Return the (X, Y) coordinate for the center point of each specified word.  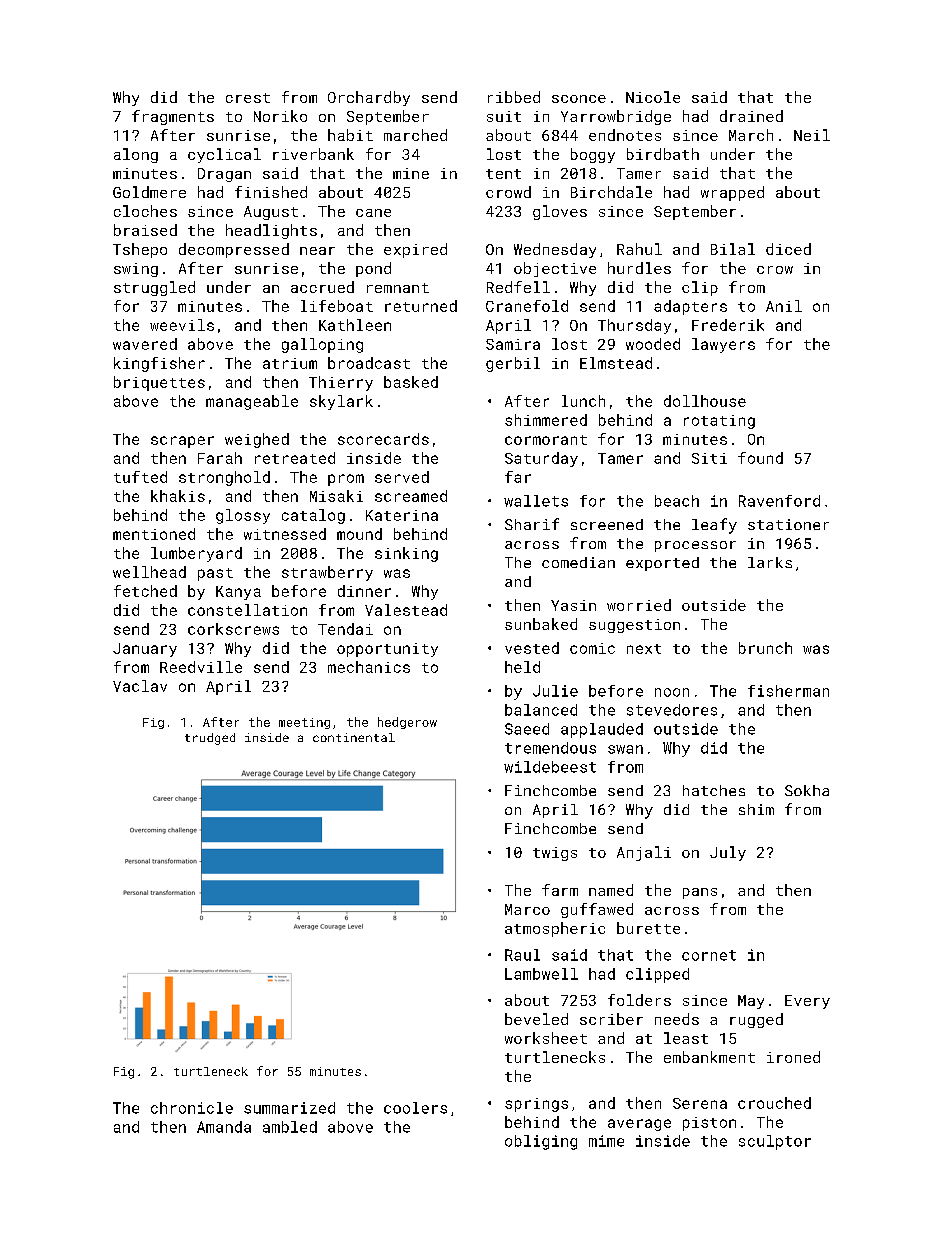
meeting (304, 723)
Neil (812, 135)
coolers (415, 1108)
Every (807, 1002)
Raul (522, 955)
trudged (210, 739)
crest (248, 98)
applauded (602, 730)
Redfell (518, 287)
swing (136, 270)
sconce (579, 99)
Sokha (807, 790)
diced (788, 249)
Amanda (224, 1127)
